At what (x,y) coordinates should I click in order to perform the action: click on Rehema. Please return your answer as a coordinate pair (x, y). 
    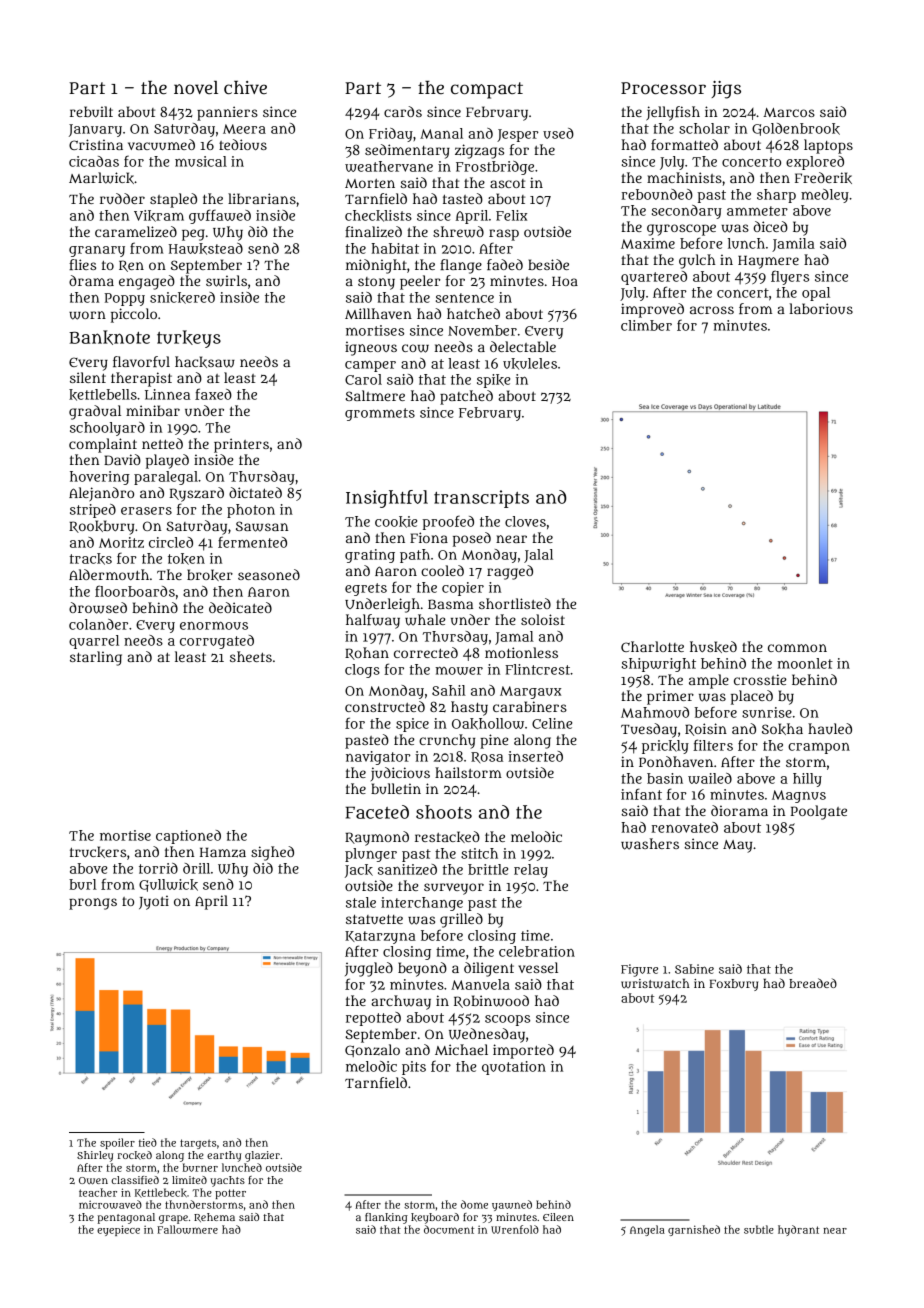
    Looking at the image, I should click on (214, 1217).
